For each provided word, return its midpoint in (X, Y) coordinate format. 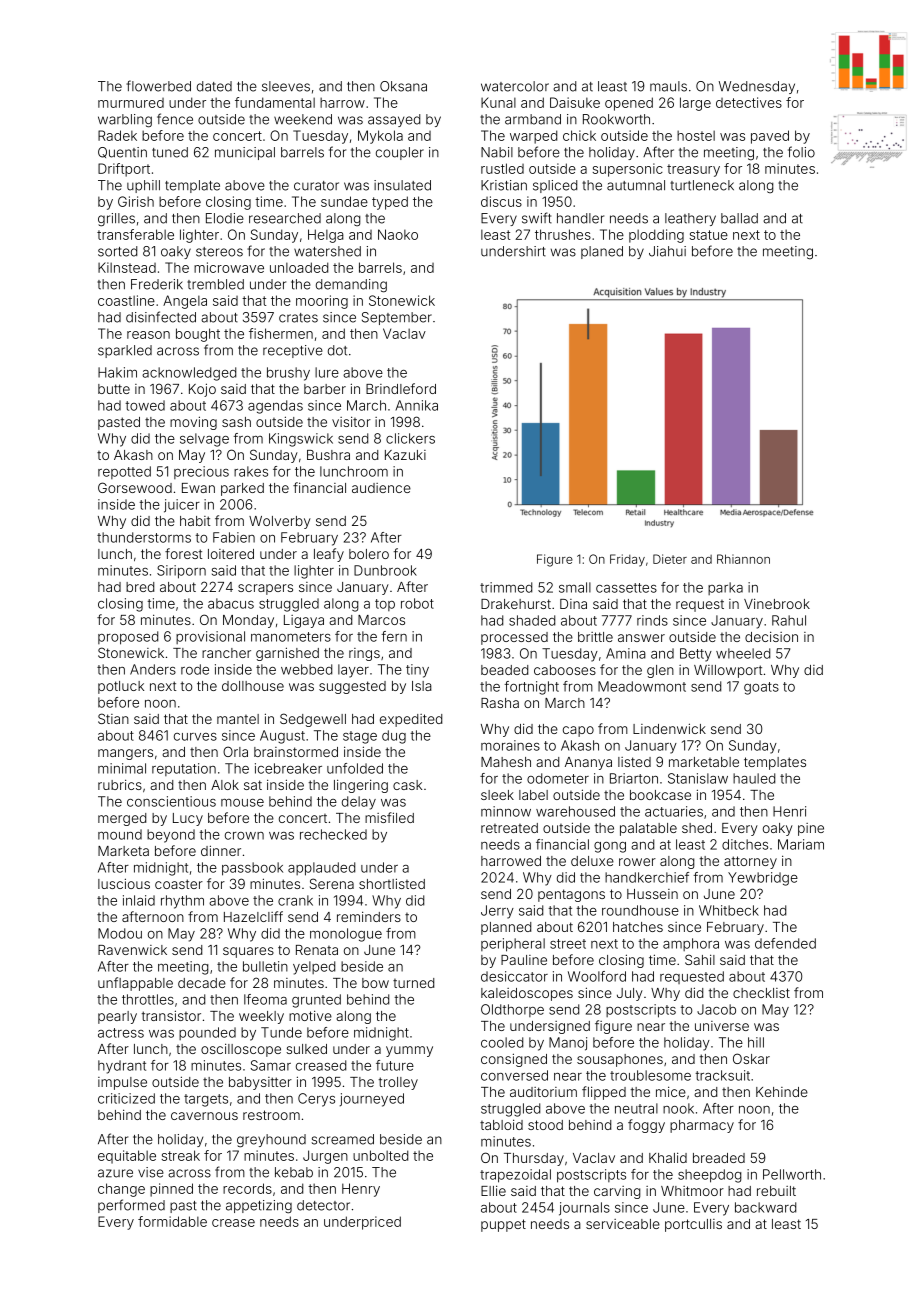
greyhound (271, 1141)
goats (761, 688)
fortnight (531, 688)
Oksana (403, 86)
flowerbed (158, 86)
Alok (225, 785)
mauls (668, 86)
